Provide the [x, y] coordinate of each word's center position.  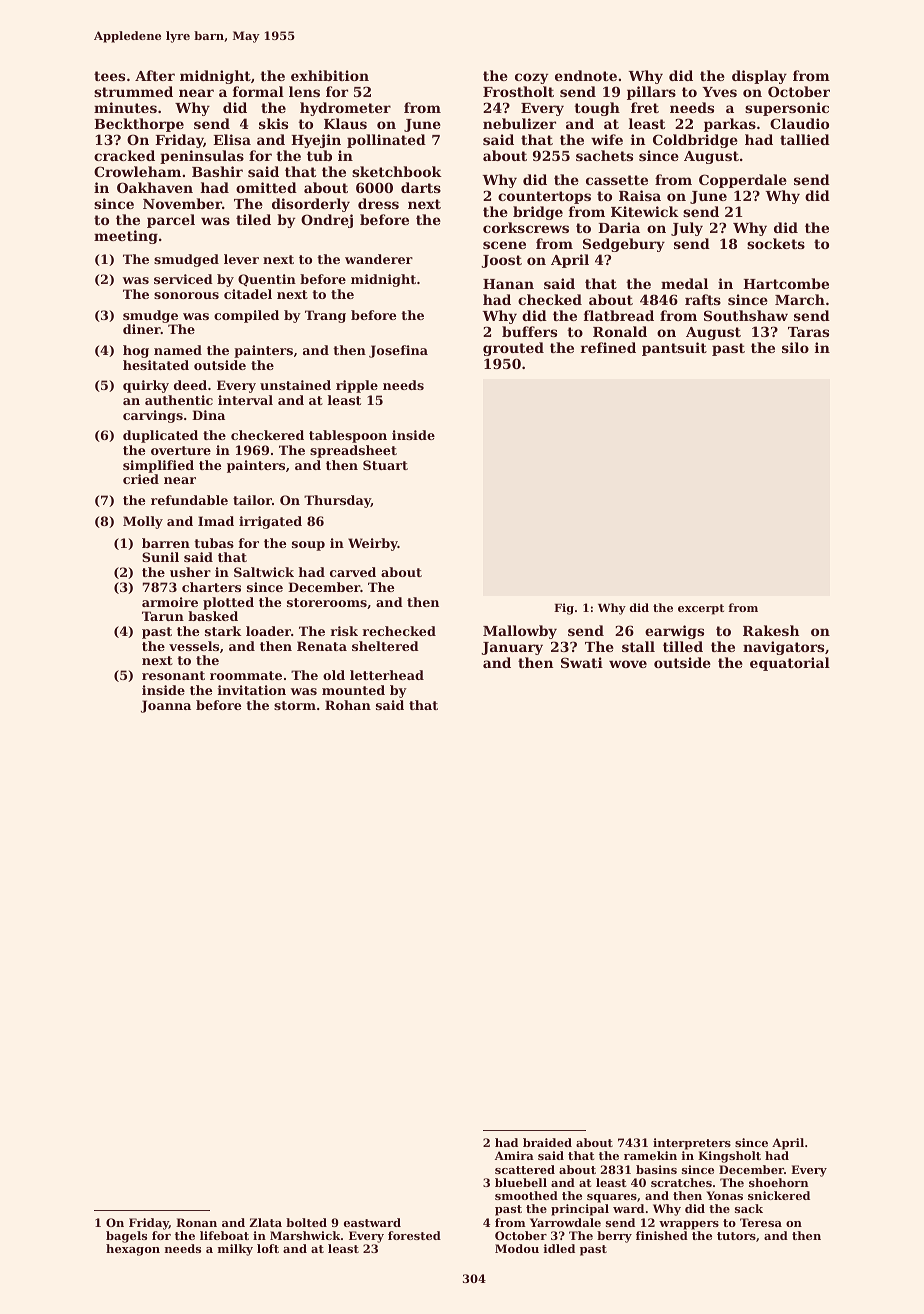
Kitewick [645, 211]
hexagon [133, 1250]
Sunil [160, 557]
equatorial [790, 664]
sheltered [385, 646]
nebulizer [519, 123]
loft [268, 1248]
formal [258, 91]
